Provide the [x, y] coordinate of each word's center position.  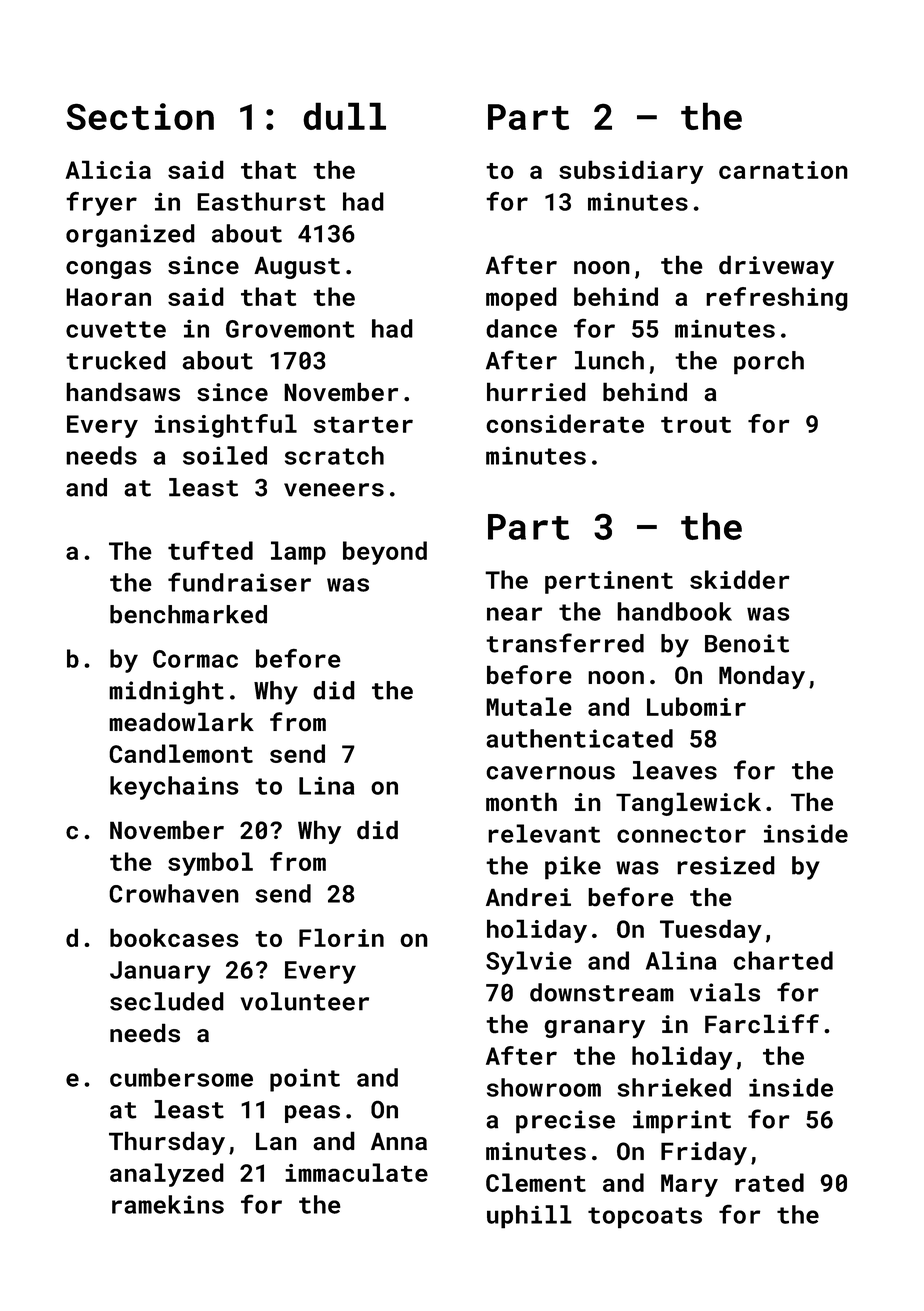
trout [696, 424]
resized [726, 865]
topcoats [645, 1218]
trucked [116, 360]
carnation [783, 170]
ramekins [168, 1204]
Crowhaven [174, 893]
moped [521, 299]
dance [521, 328]
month [521, 801]
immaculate [356, 1172]
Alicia [108, 169]
